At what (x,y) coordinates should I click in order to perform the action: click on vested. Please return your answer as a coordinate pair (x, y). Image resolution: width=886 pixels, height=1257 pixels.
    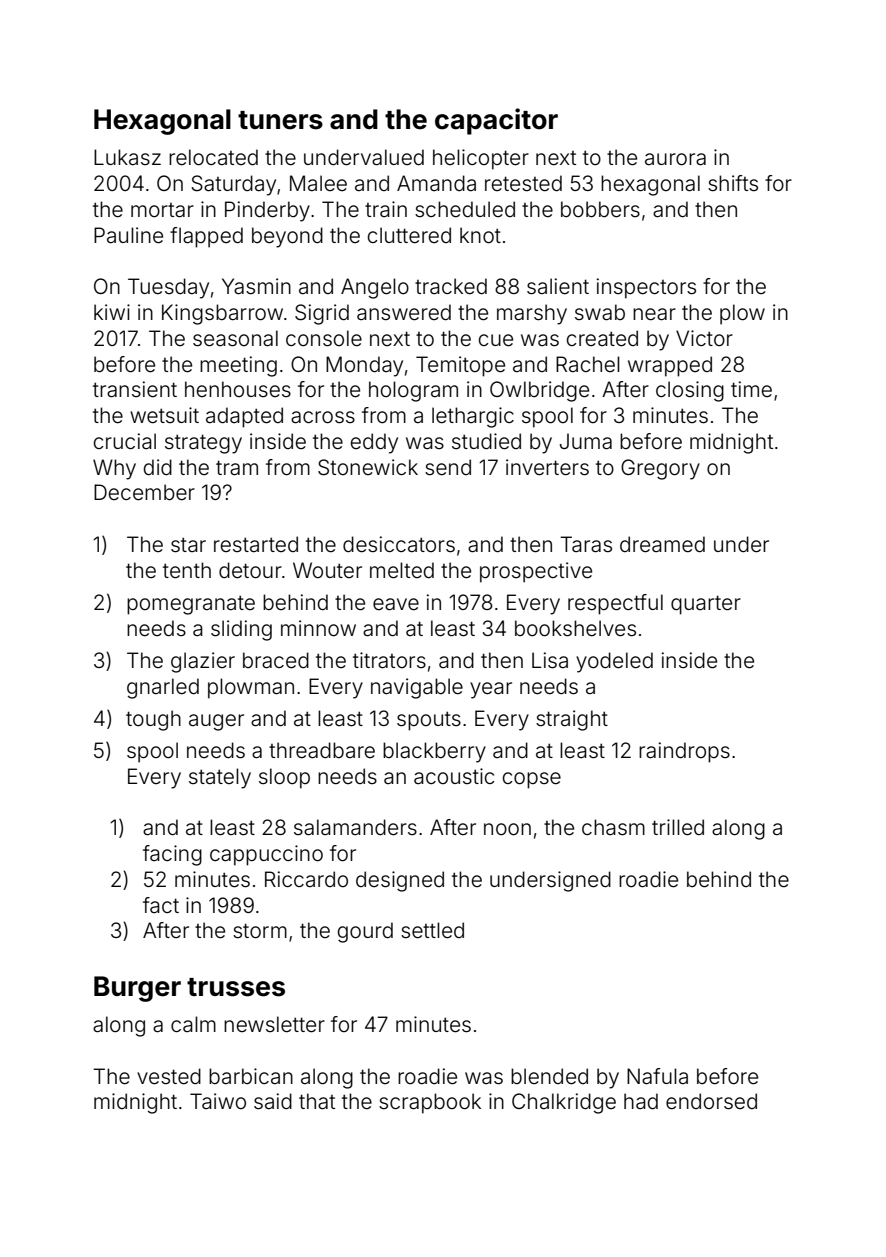
    Looking at the image, I should click on (169, 1076).
